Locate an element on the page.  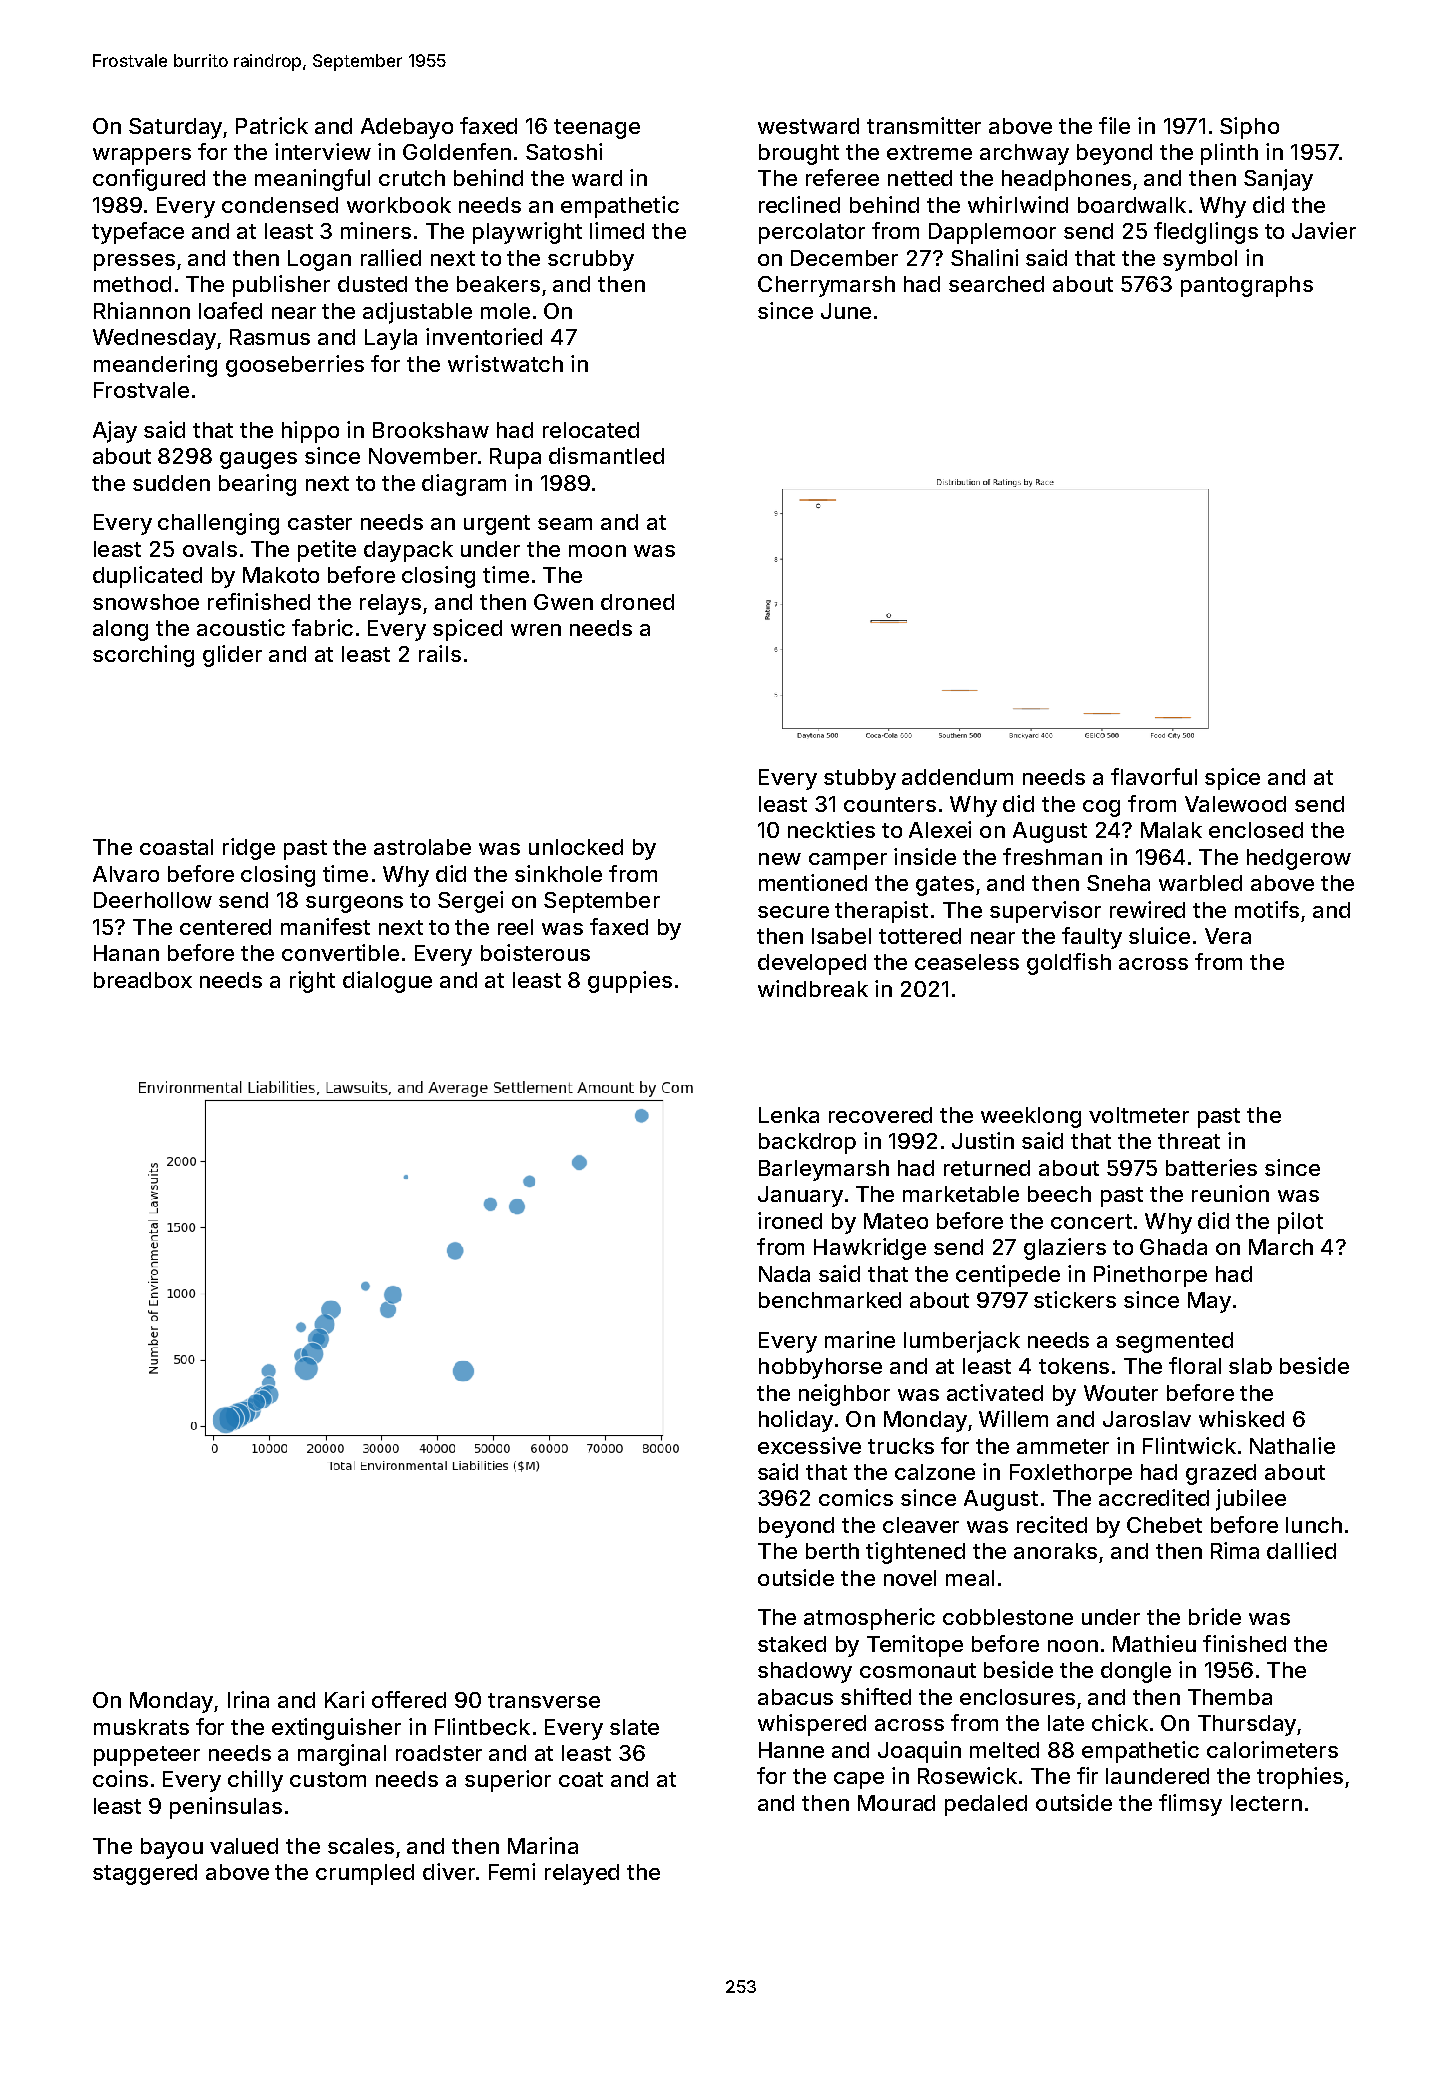
Nada is located at coordinates (784, 1274).
